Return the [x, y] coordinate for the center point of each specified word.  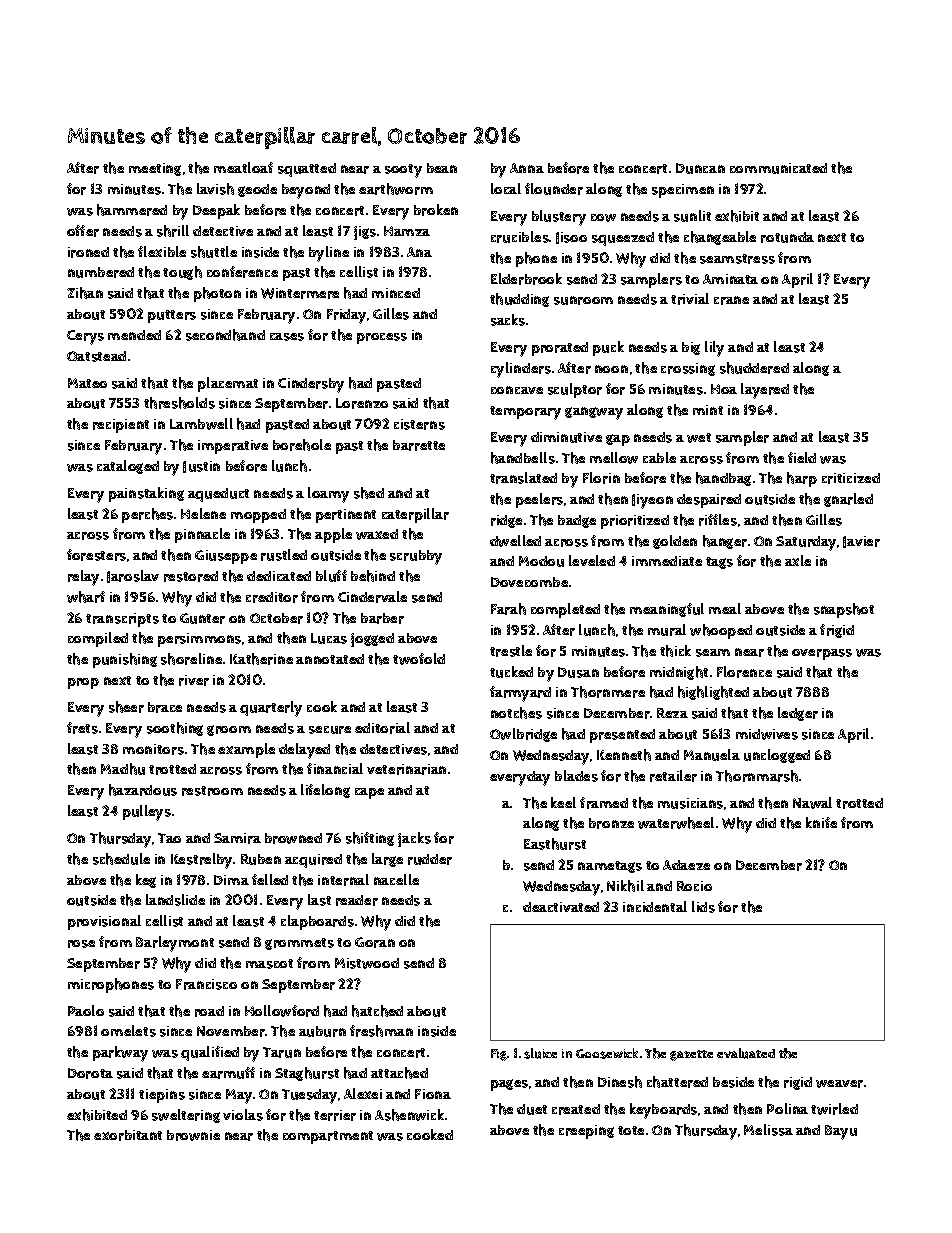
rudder [430, 859]
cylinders [521, 370]
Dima [231, 880]
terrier [335, 1115]
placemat [228, 384]
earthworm [396, 189]
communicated [778, 168]
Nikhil [625, 886]
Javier [861, 542]
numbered [101, 272]
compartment [328, 1137]
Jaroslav [133, 576]
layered [765, 391]
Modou [541, 561]
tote [631, 1130]
